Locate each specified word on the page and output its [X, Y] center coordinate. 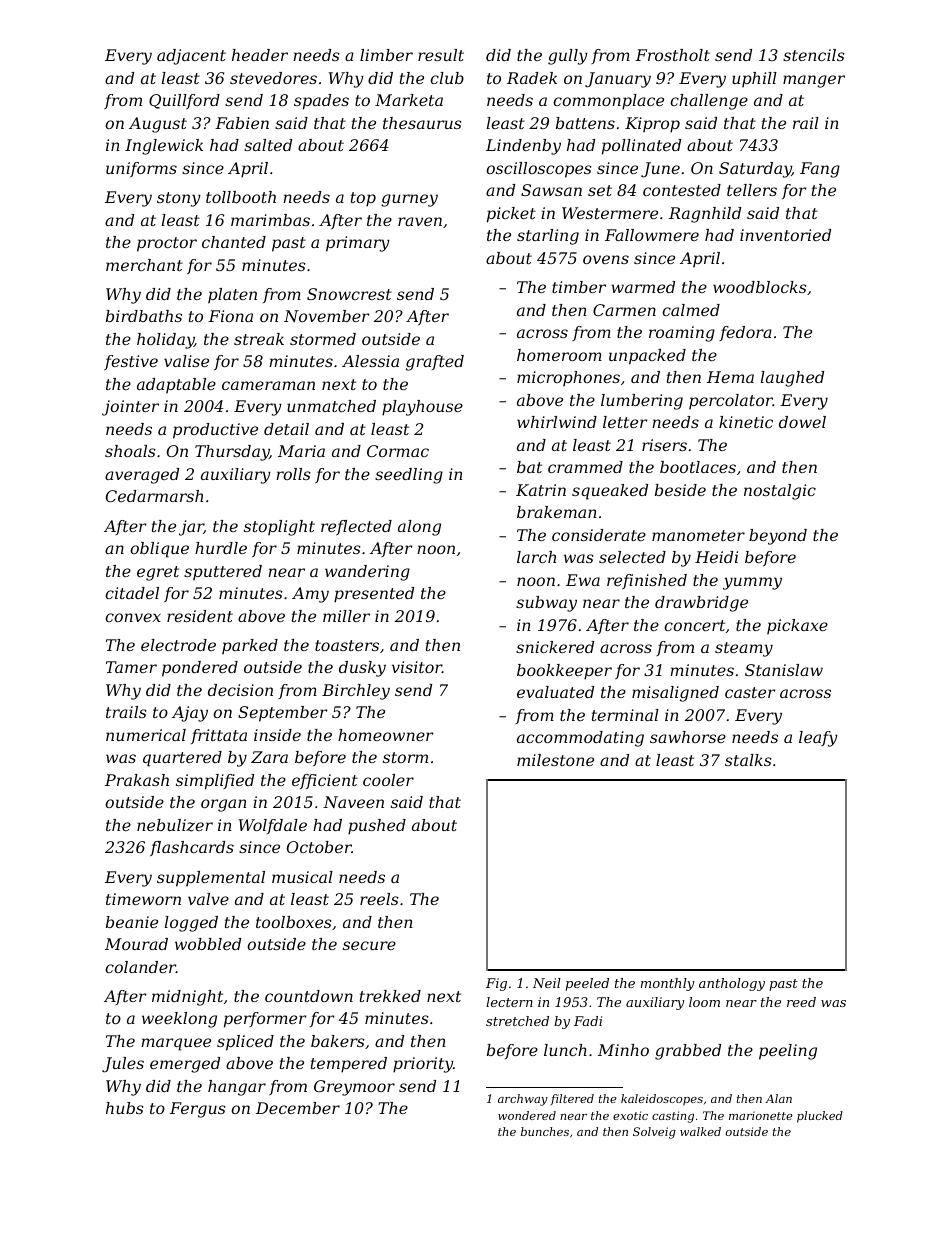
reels [379, 899]
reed [801, 1002]
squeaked [610, 492]
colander [140, 967]
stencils [814, 55]
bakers [338, 1041]
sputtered [223, 572]
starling [548, 237]
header [260, 55]
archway [523, 1100]
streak [259, 339]
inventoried [785, 235]
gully [568, 57]
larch [536, 557]
